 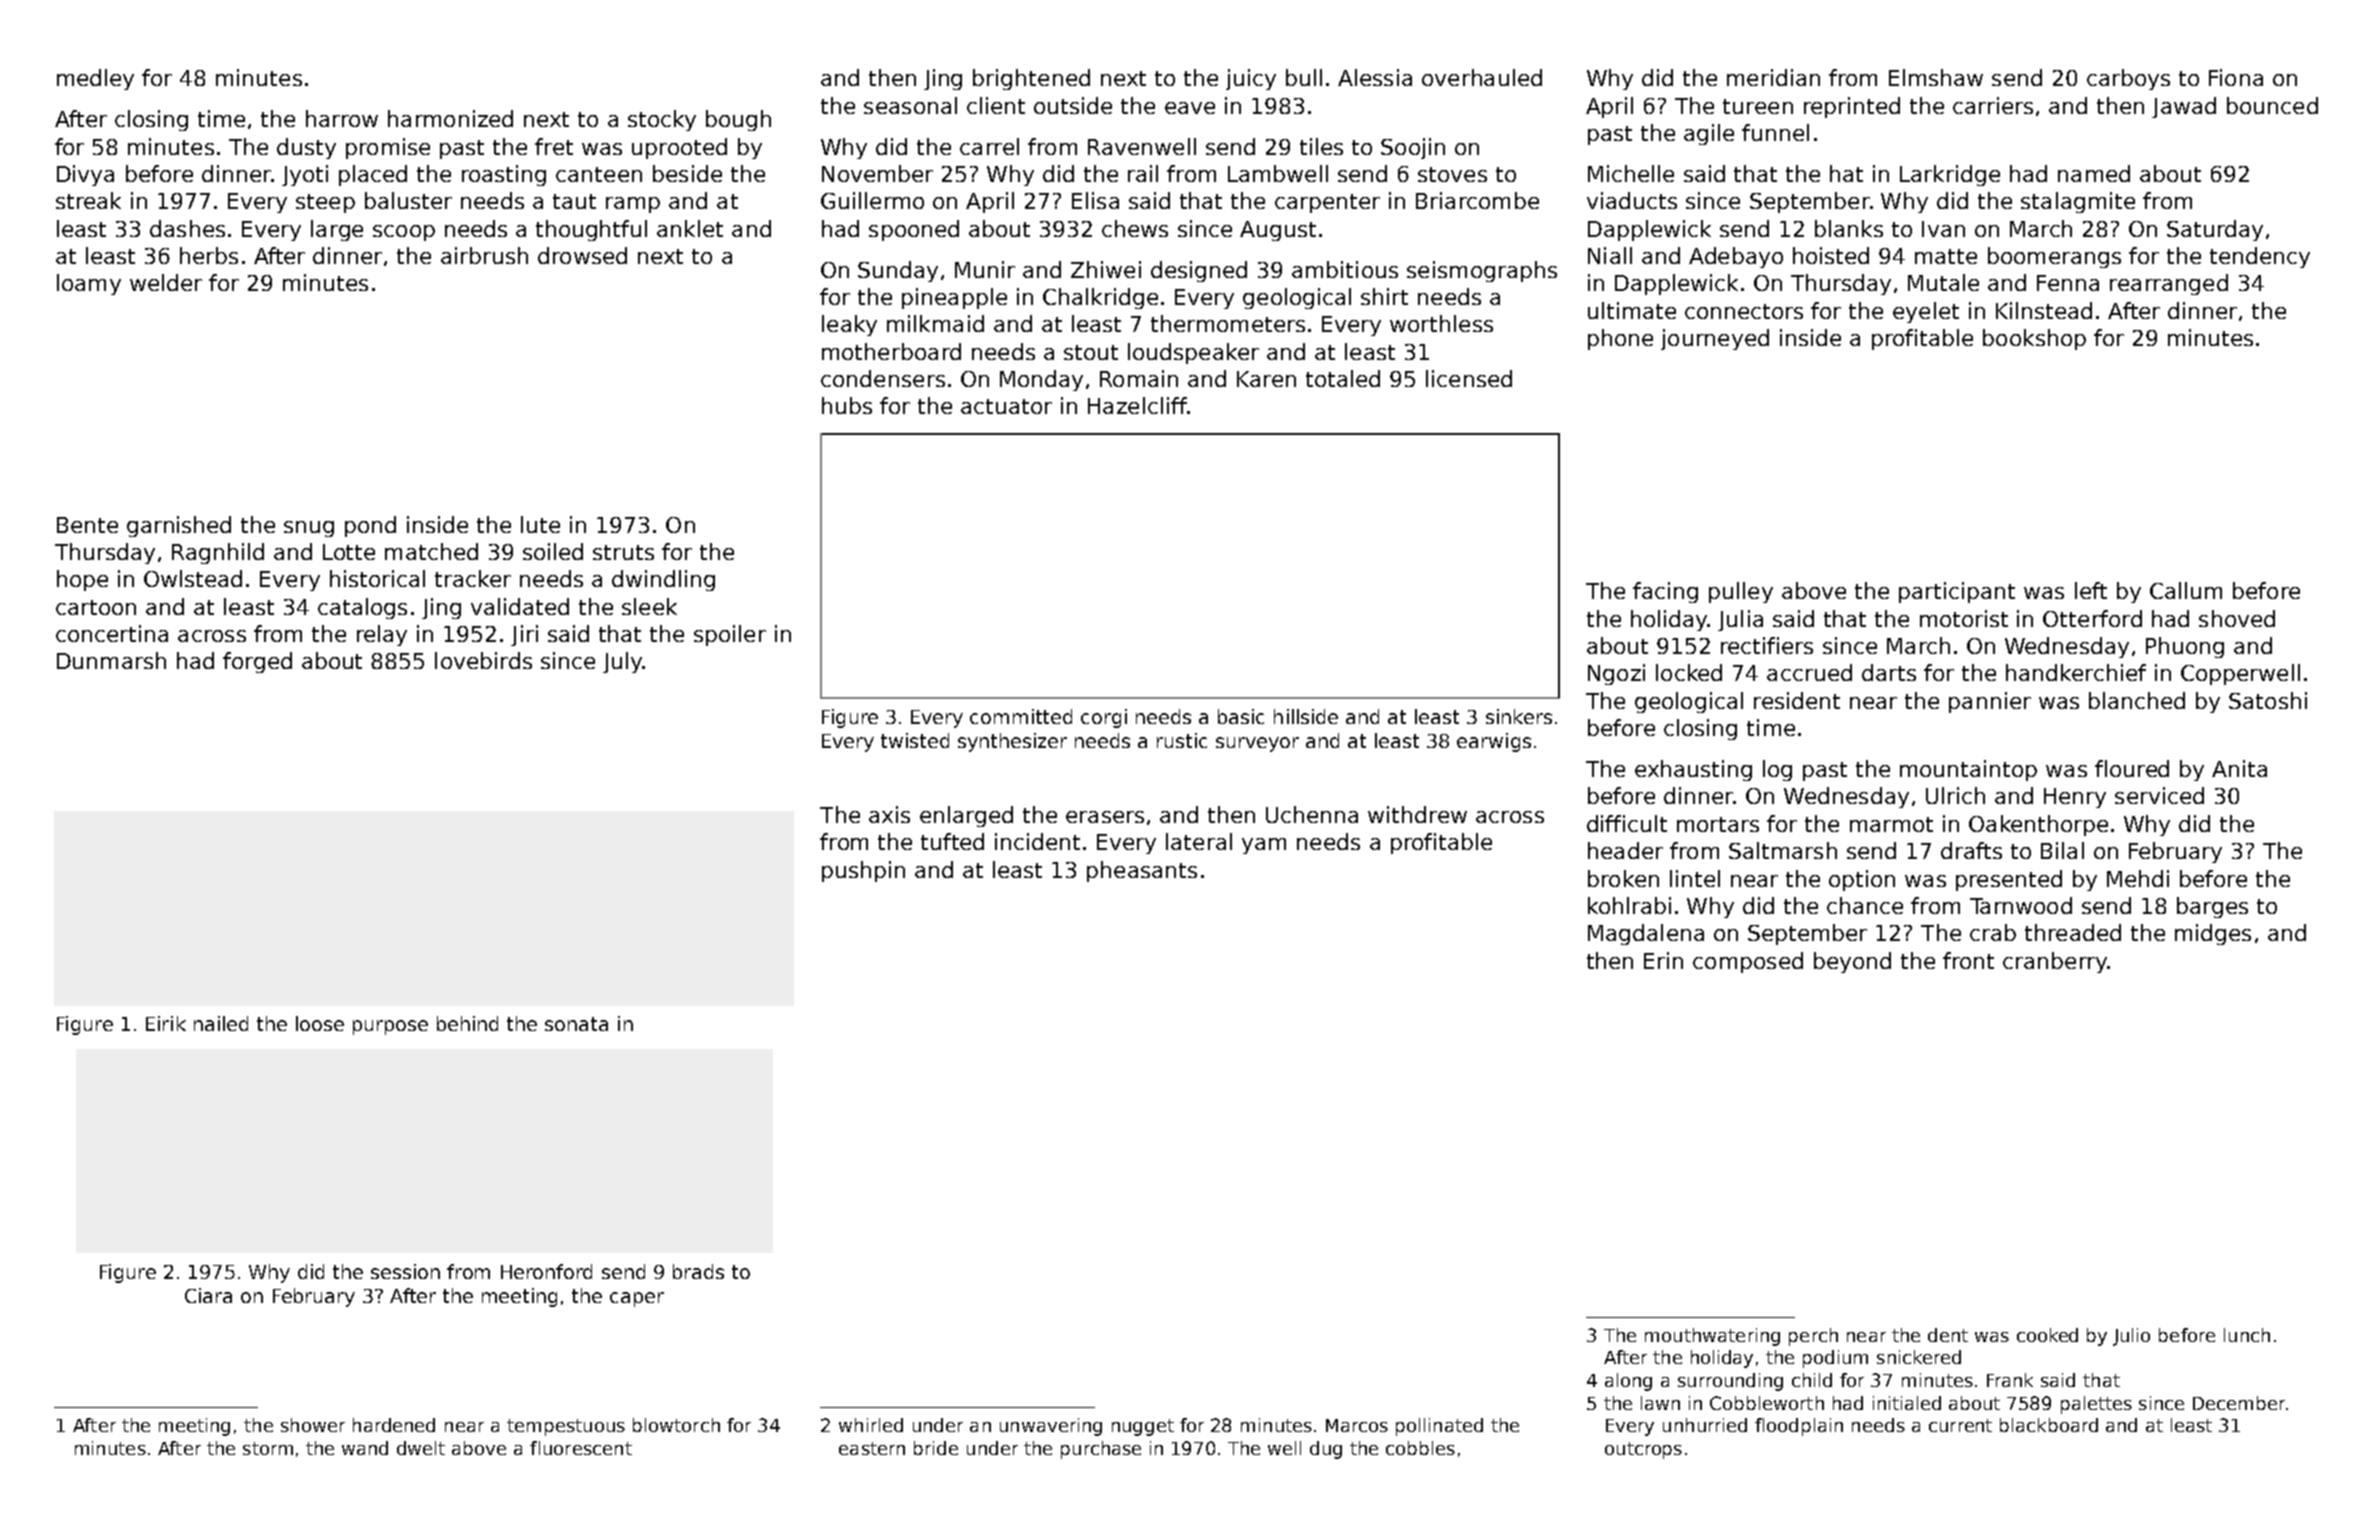 What do you see at coordinates (1469, 378) in the document?
I see `licensed` at bounding box center [1469, 378].
